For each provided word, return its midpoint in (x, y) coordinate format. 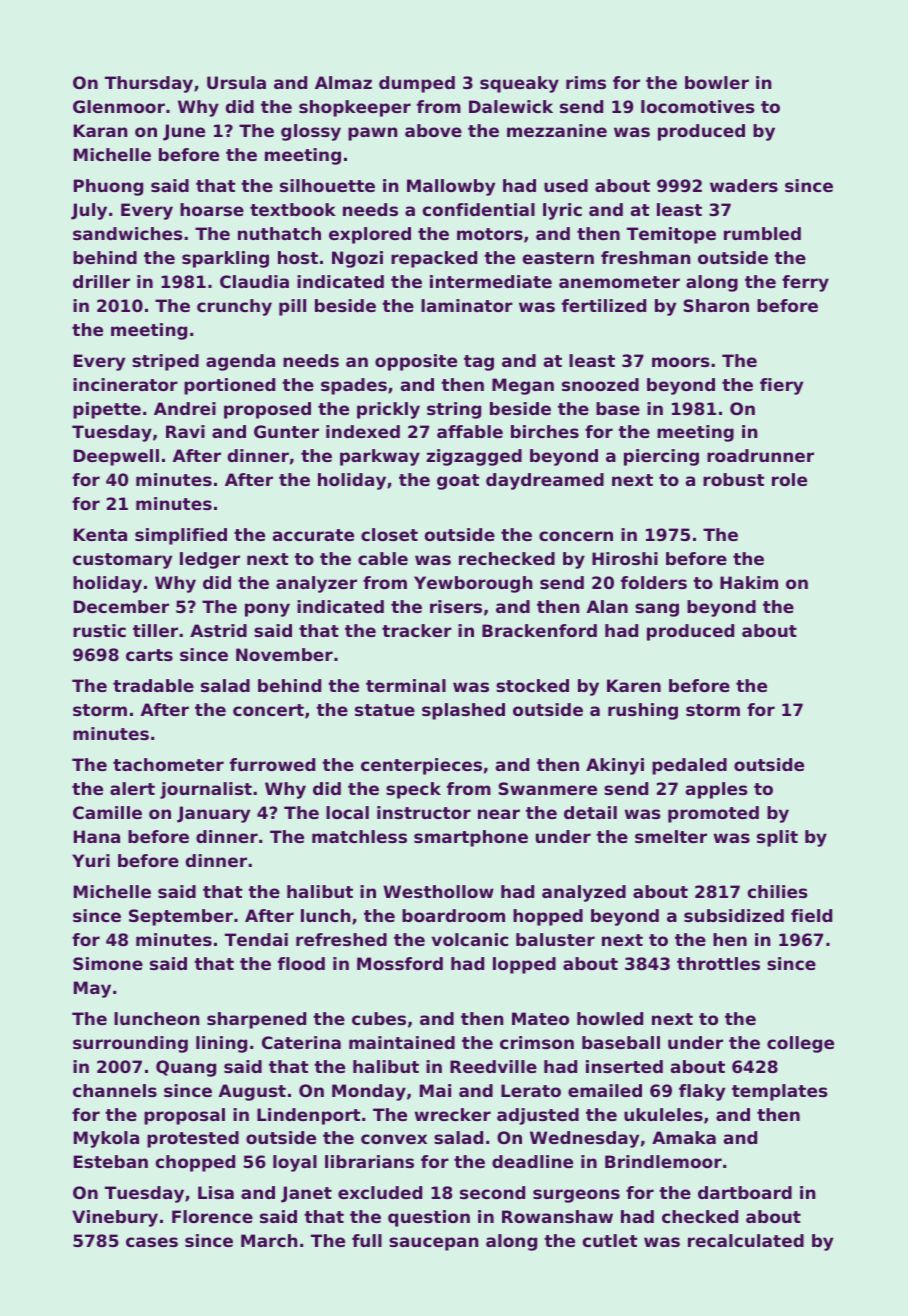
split (777, 838)
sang (657, 610)
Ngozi (357, 259)
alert (132, 788)
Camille (107, 812)
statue (385, 710)
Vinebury (115, 1218)
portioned (229, 386)
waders (744, 185)
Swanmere (548, 788)
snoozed (600, 384)
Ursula (236, 82)
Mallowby (451, 187)
